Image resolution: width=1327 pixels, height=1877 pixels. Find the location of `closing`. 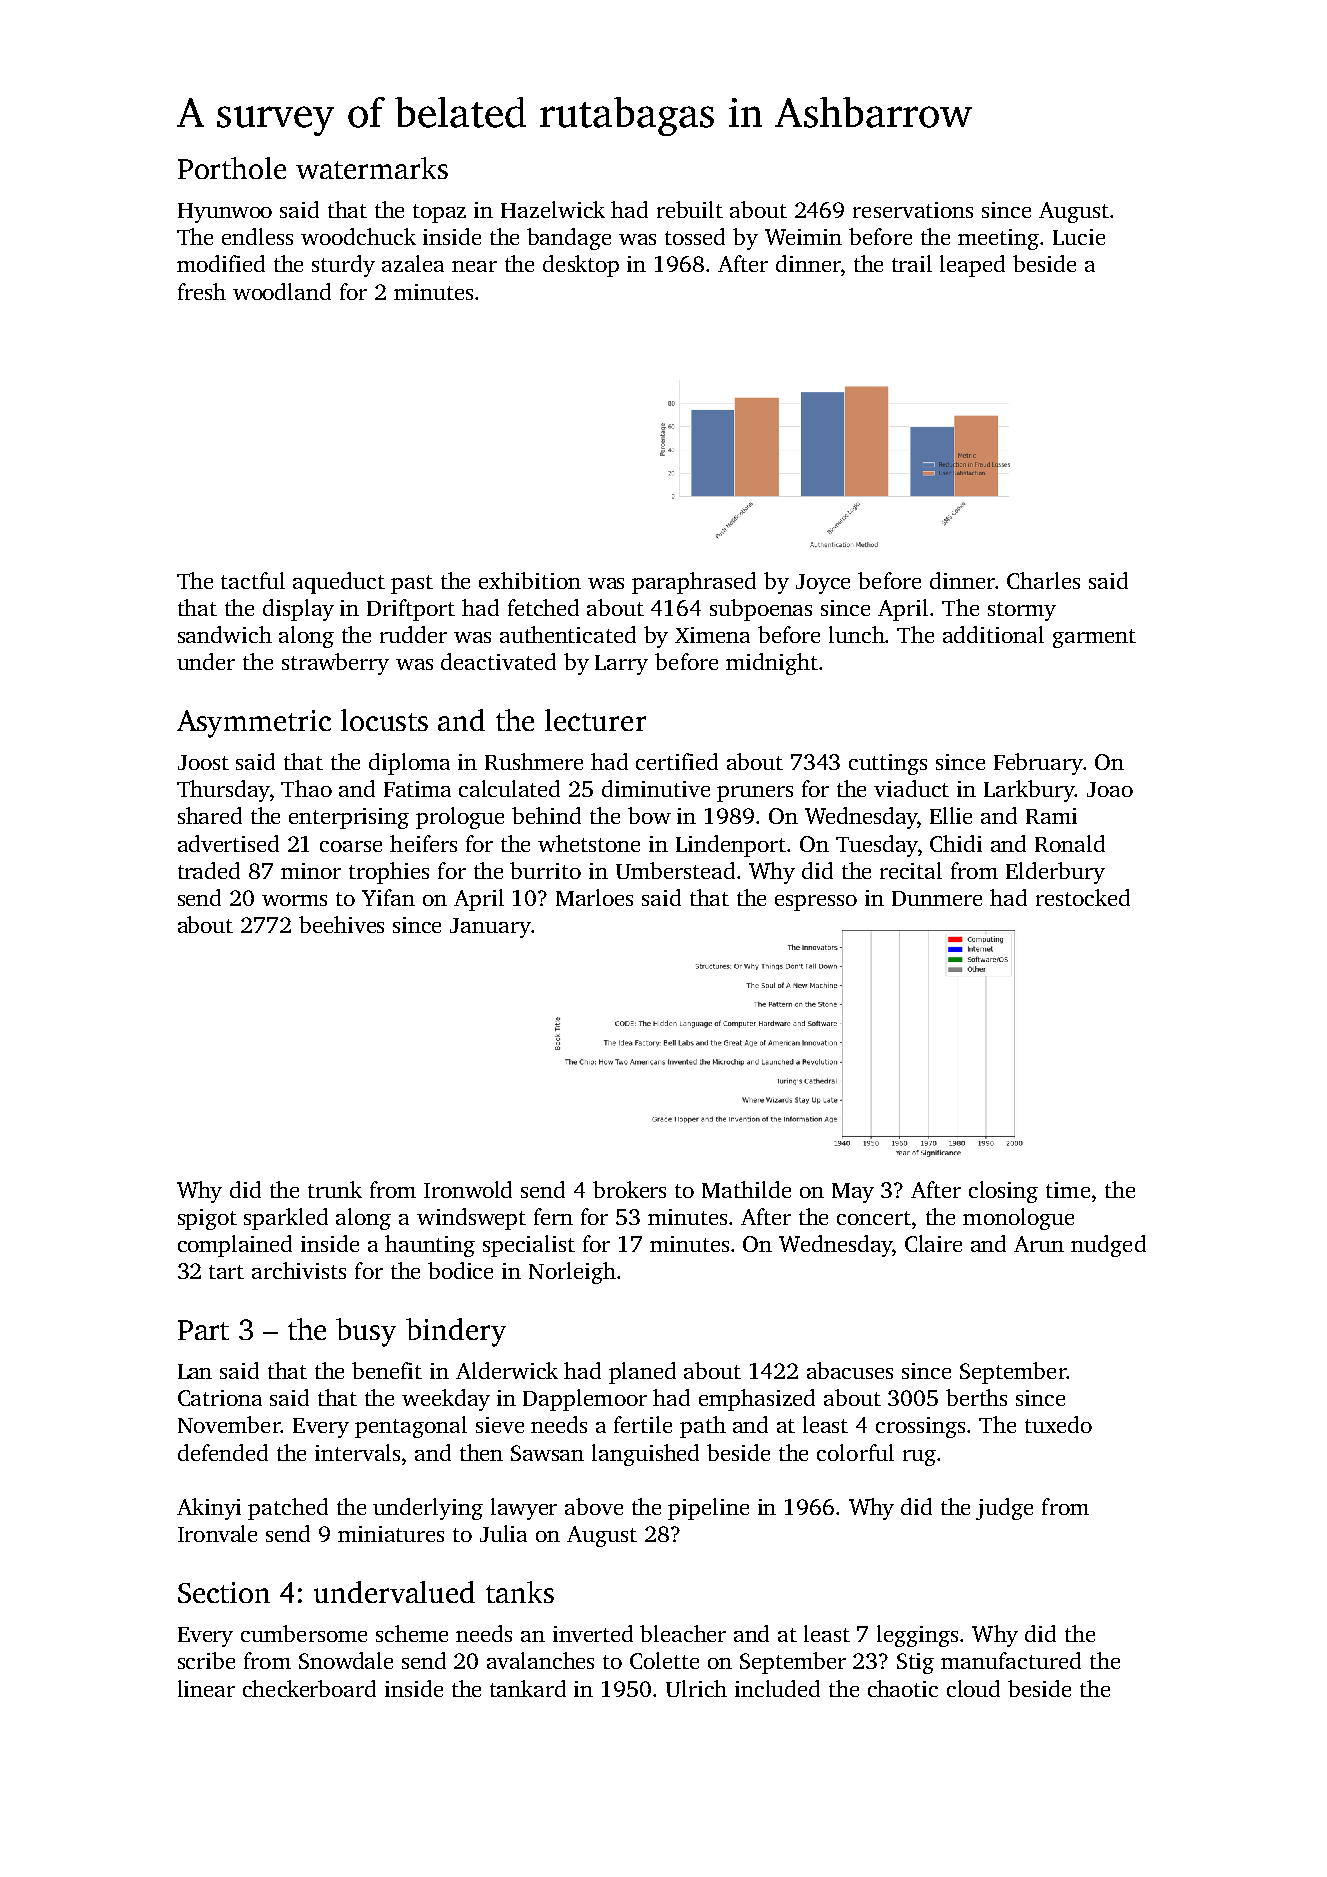

closing is located at coordinates (1003, 1192).
